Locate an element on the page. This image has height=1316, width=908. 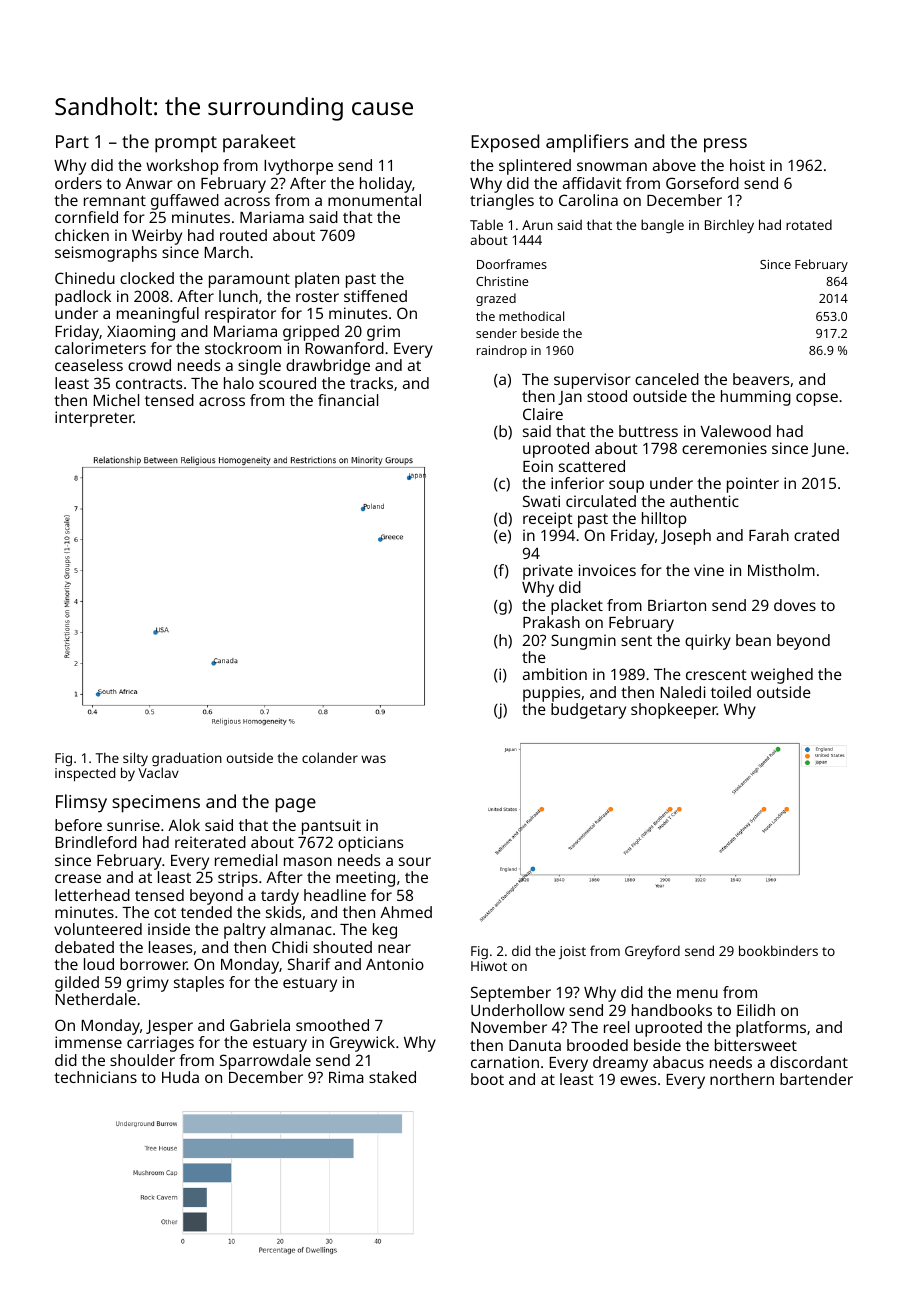
Table is located at coordinates (486, 224).
